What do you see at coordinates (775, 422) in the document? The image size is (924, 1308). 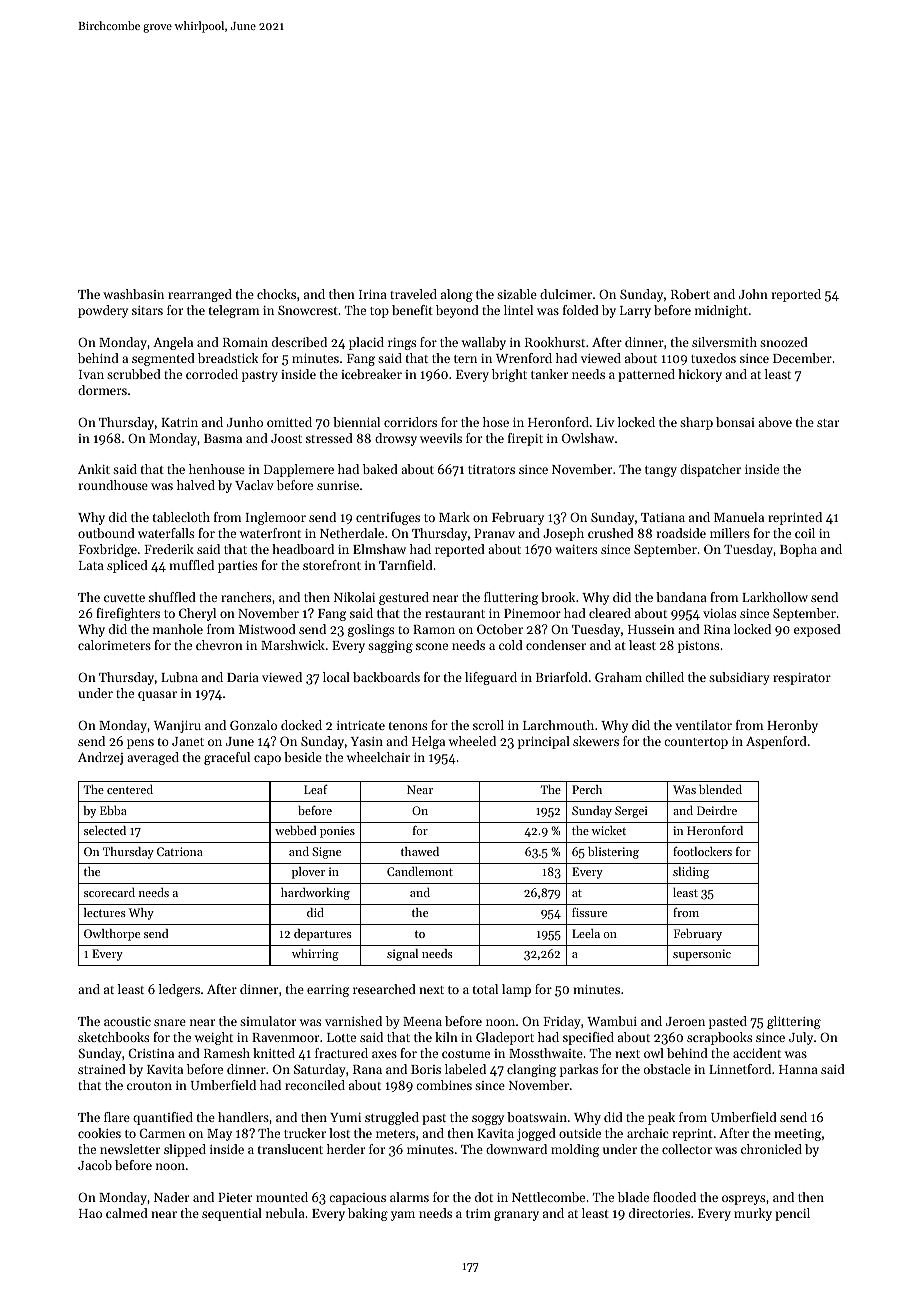 I see `above` at bounding box center [775, 422].
